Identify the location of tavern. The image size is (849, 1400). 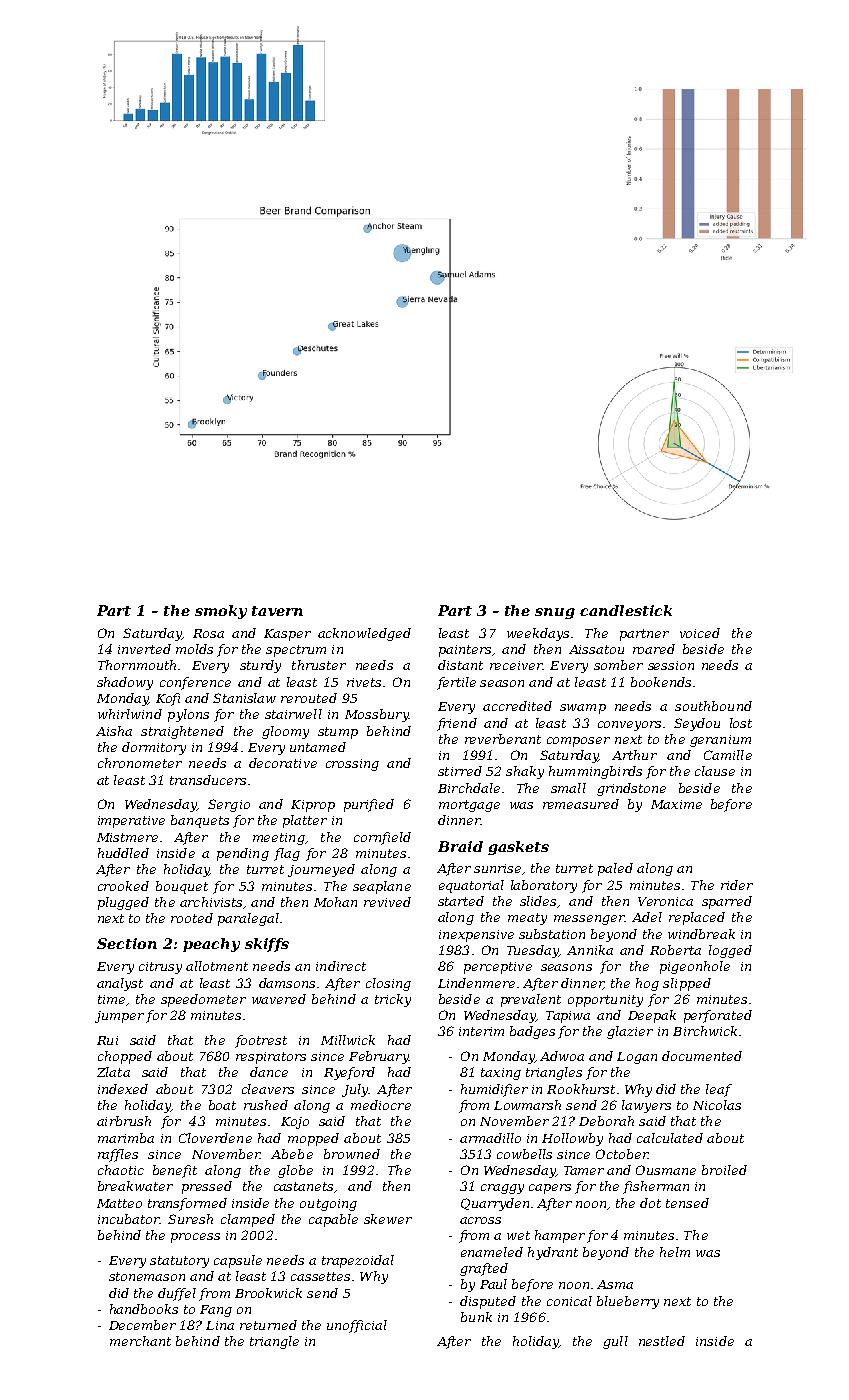
(277, 611).
